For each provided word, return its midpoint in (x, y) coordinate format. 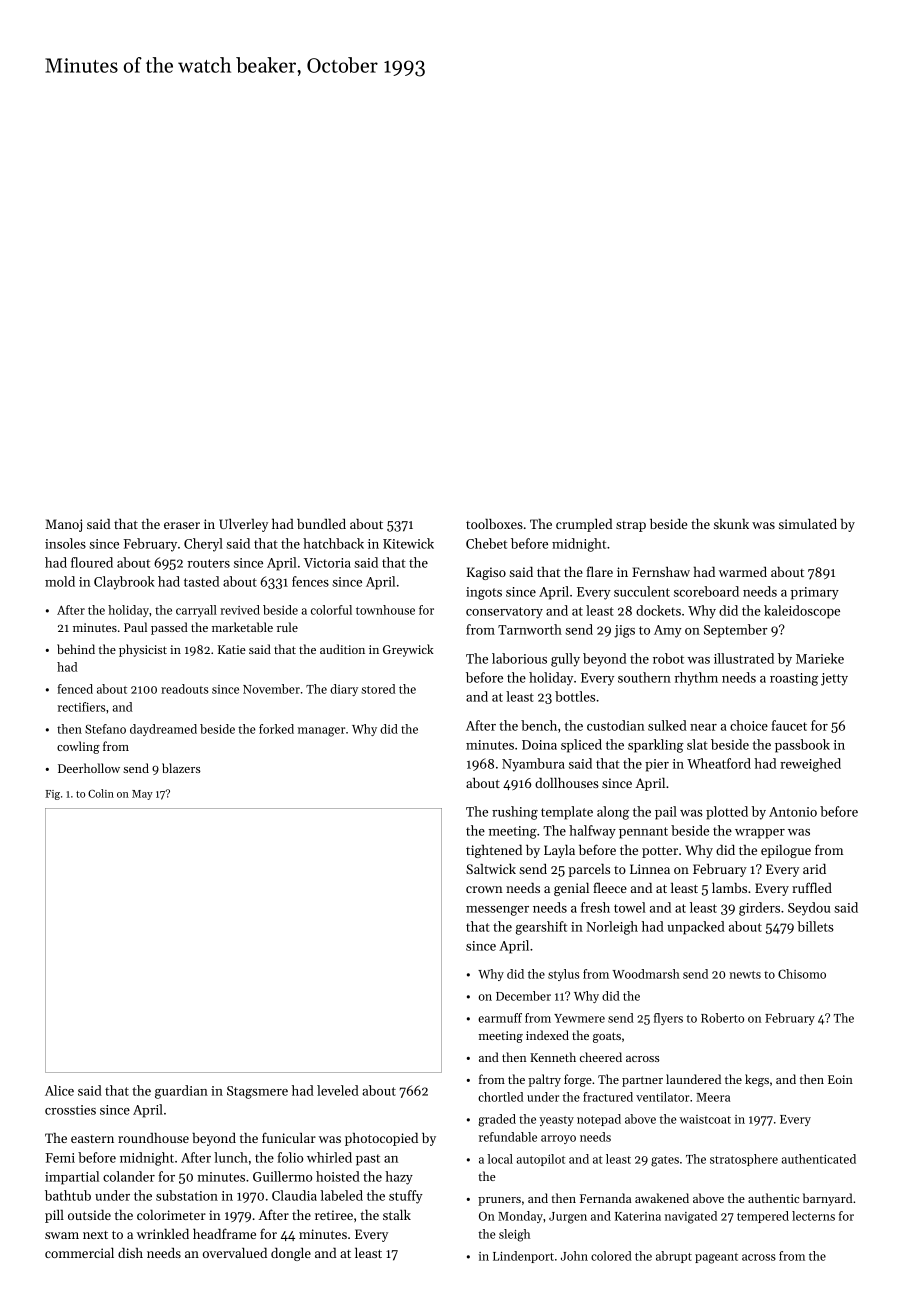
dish (130, 1253)
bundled (321, 524)
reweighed (810, 765)
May (142, 795)
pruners (499, 1201)
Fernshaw (661, 572)
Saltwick (491, 868)
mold (60, 581)
